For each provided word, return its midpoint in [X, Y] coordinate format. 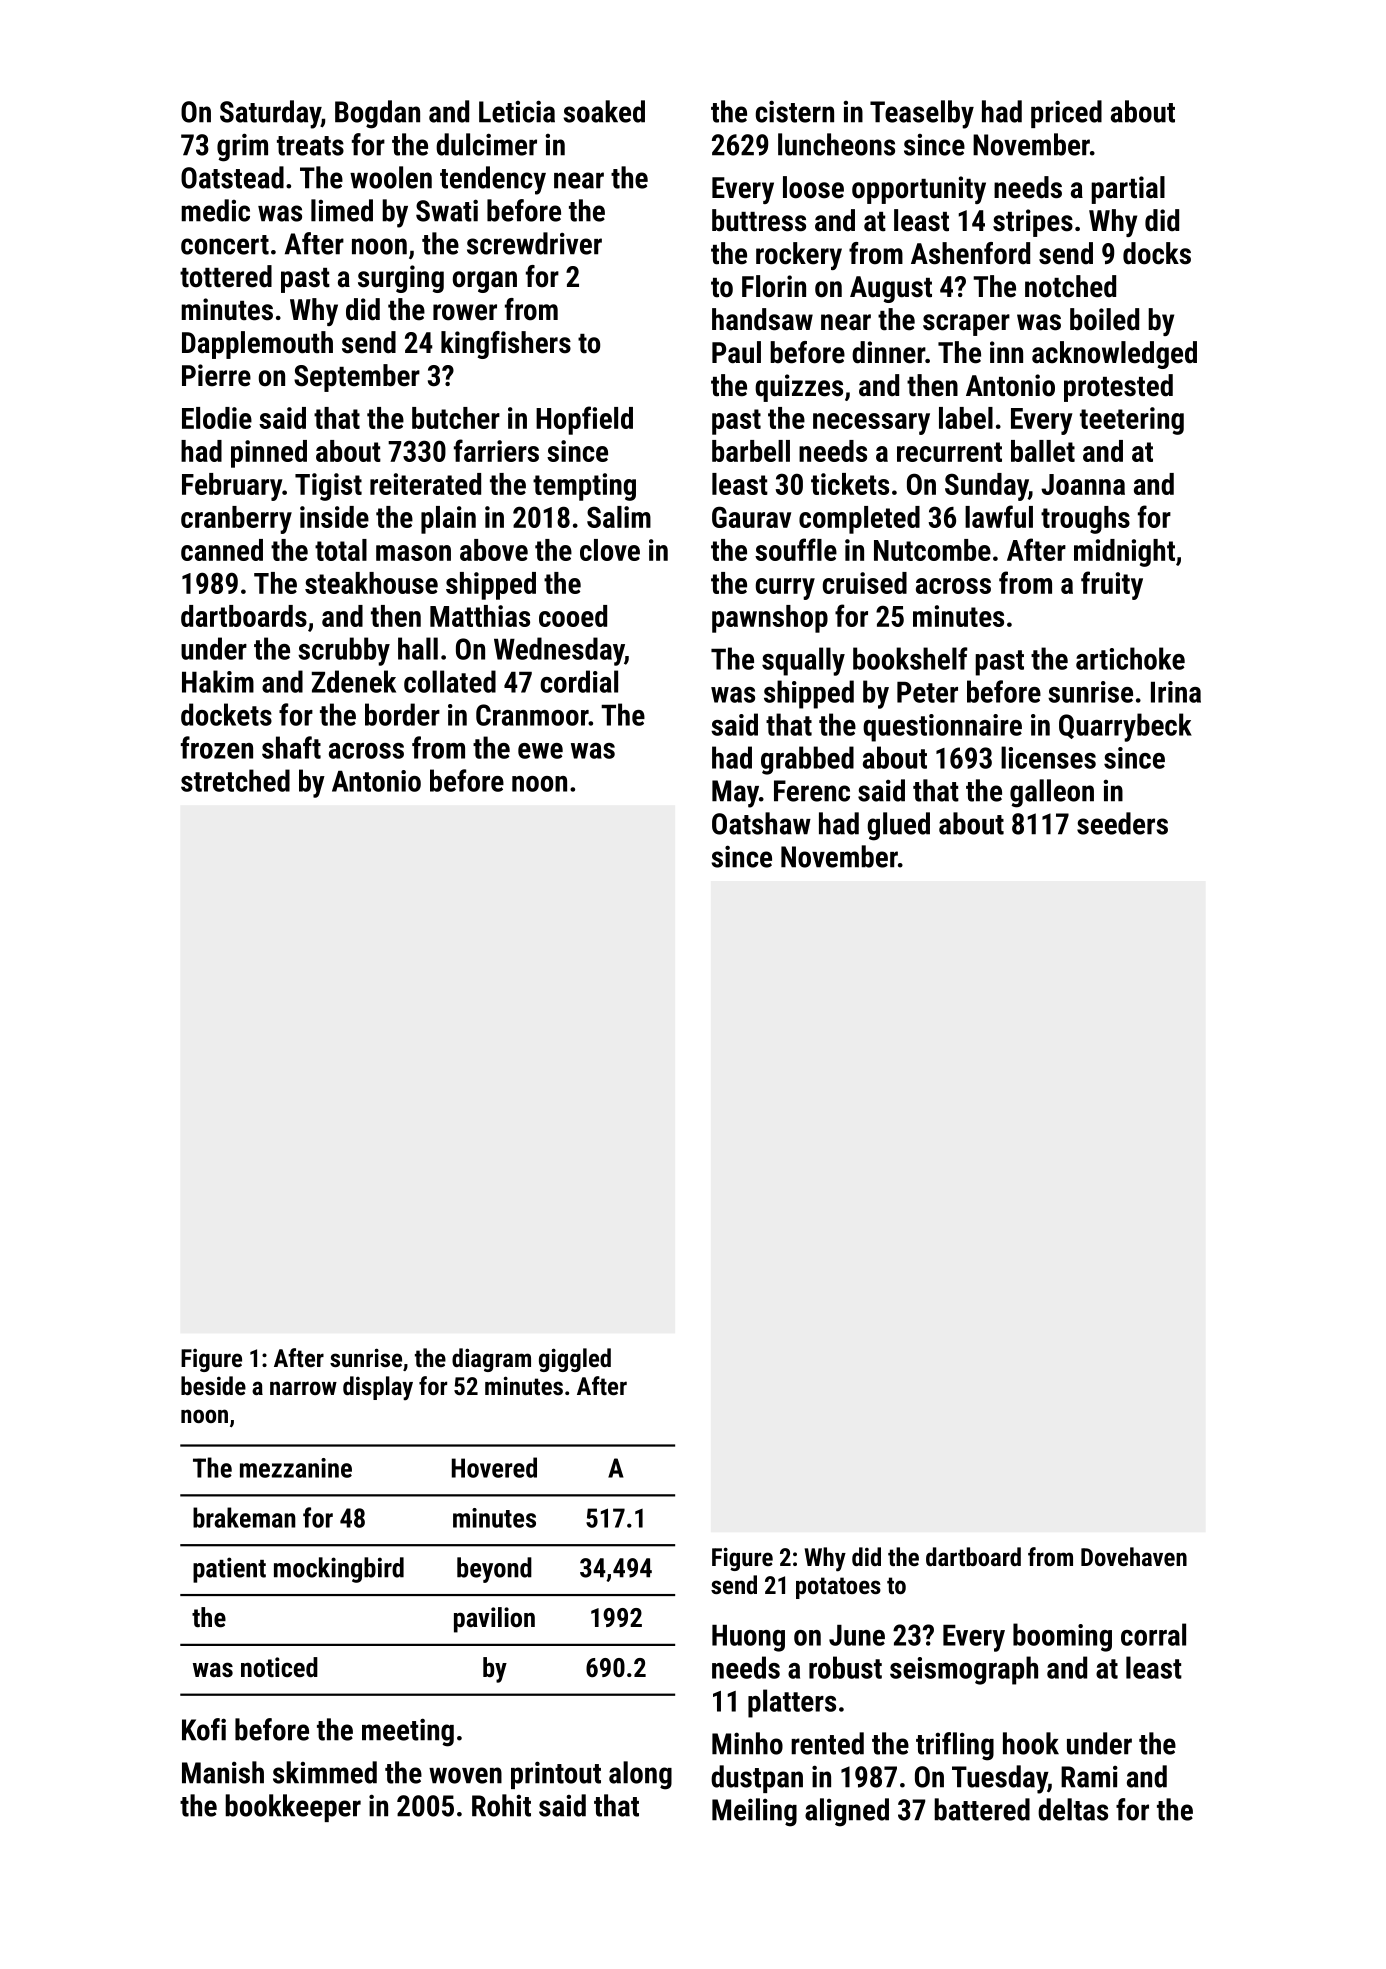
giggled [575, 1360]
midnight [1124, 553]
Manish [223, 1772]
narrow [303, 1388]
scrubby [344, 651]
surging [401, 279]
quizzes [799, 388]
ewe [540, 751]
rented [827, 1743]
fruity [1112, 585]
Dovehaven [1134, 1556]
